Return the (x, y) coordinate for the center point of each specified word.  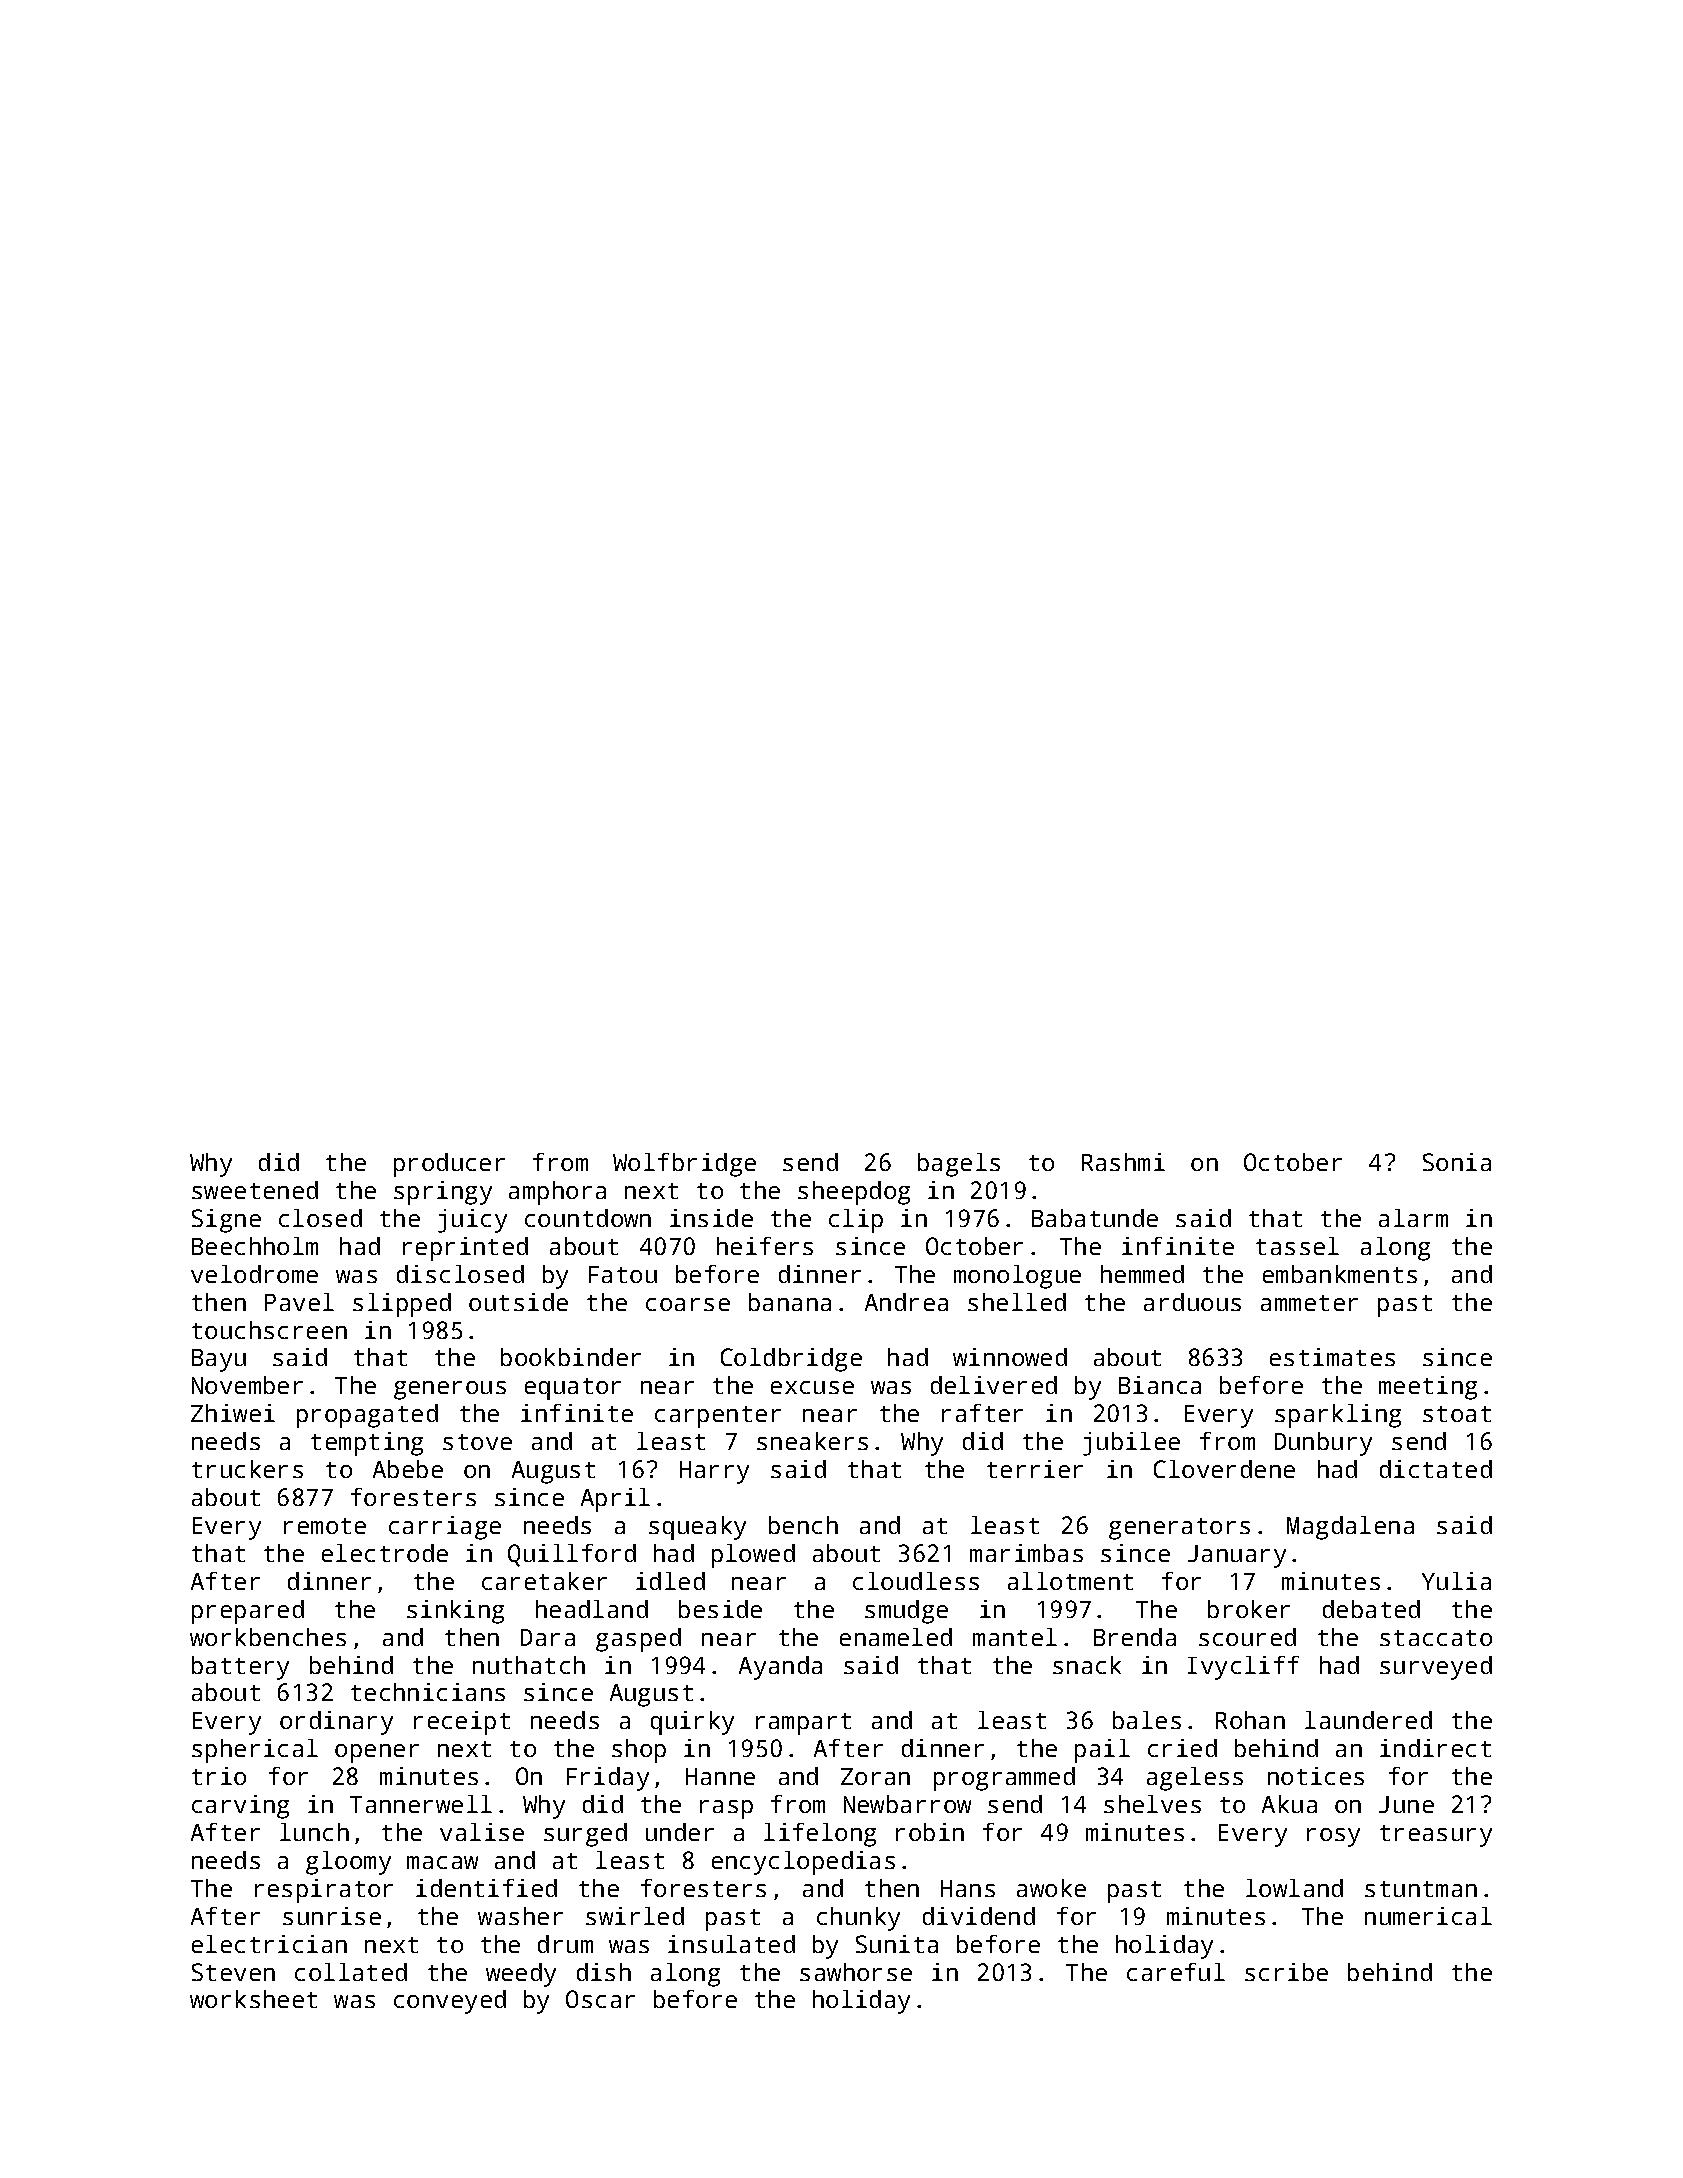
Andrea (906, 1302)
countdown (588, 1218)
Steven (233, 1972)
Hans (968, 1888)
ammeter (1309, 1303)
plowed (753, 1556)
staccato (1436, 1638)
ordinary (336, 1723)
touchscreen (269, 1330)
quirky (692, 1723)
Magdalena (1350, 1528)
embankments (1340, 1274)
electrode (385, 1553)
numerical (1428, 1916)
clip (856, 1221)
